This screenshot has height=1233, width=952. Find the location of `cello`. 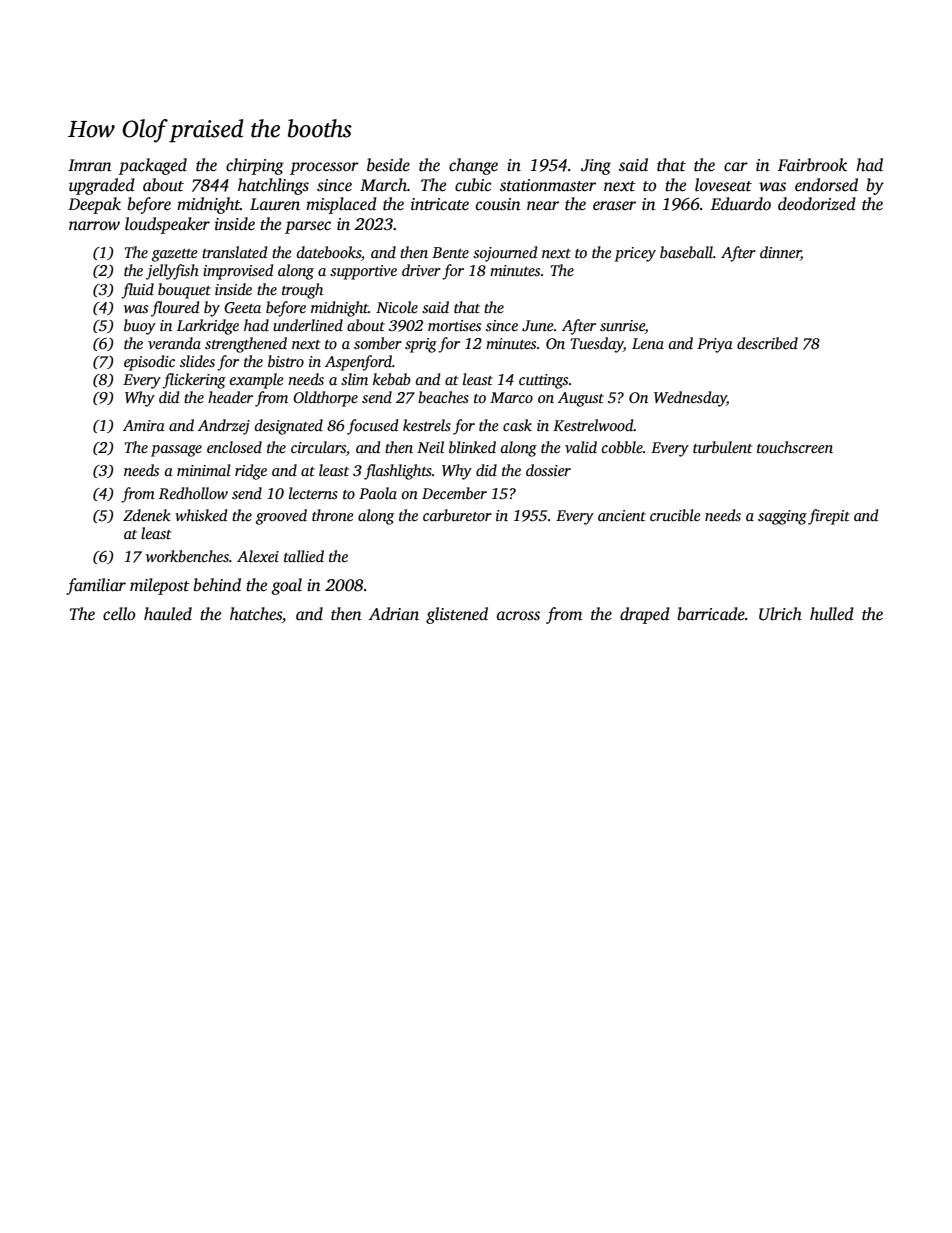

cello is located at coordinates (119, 614).
